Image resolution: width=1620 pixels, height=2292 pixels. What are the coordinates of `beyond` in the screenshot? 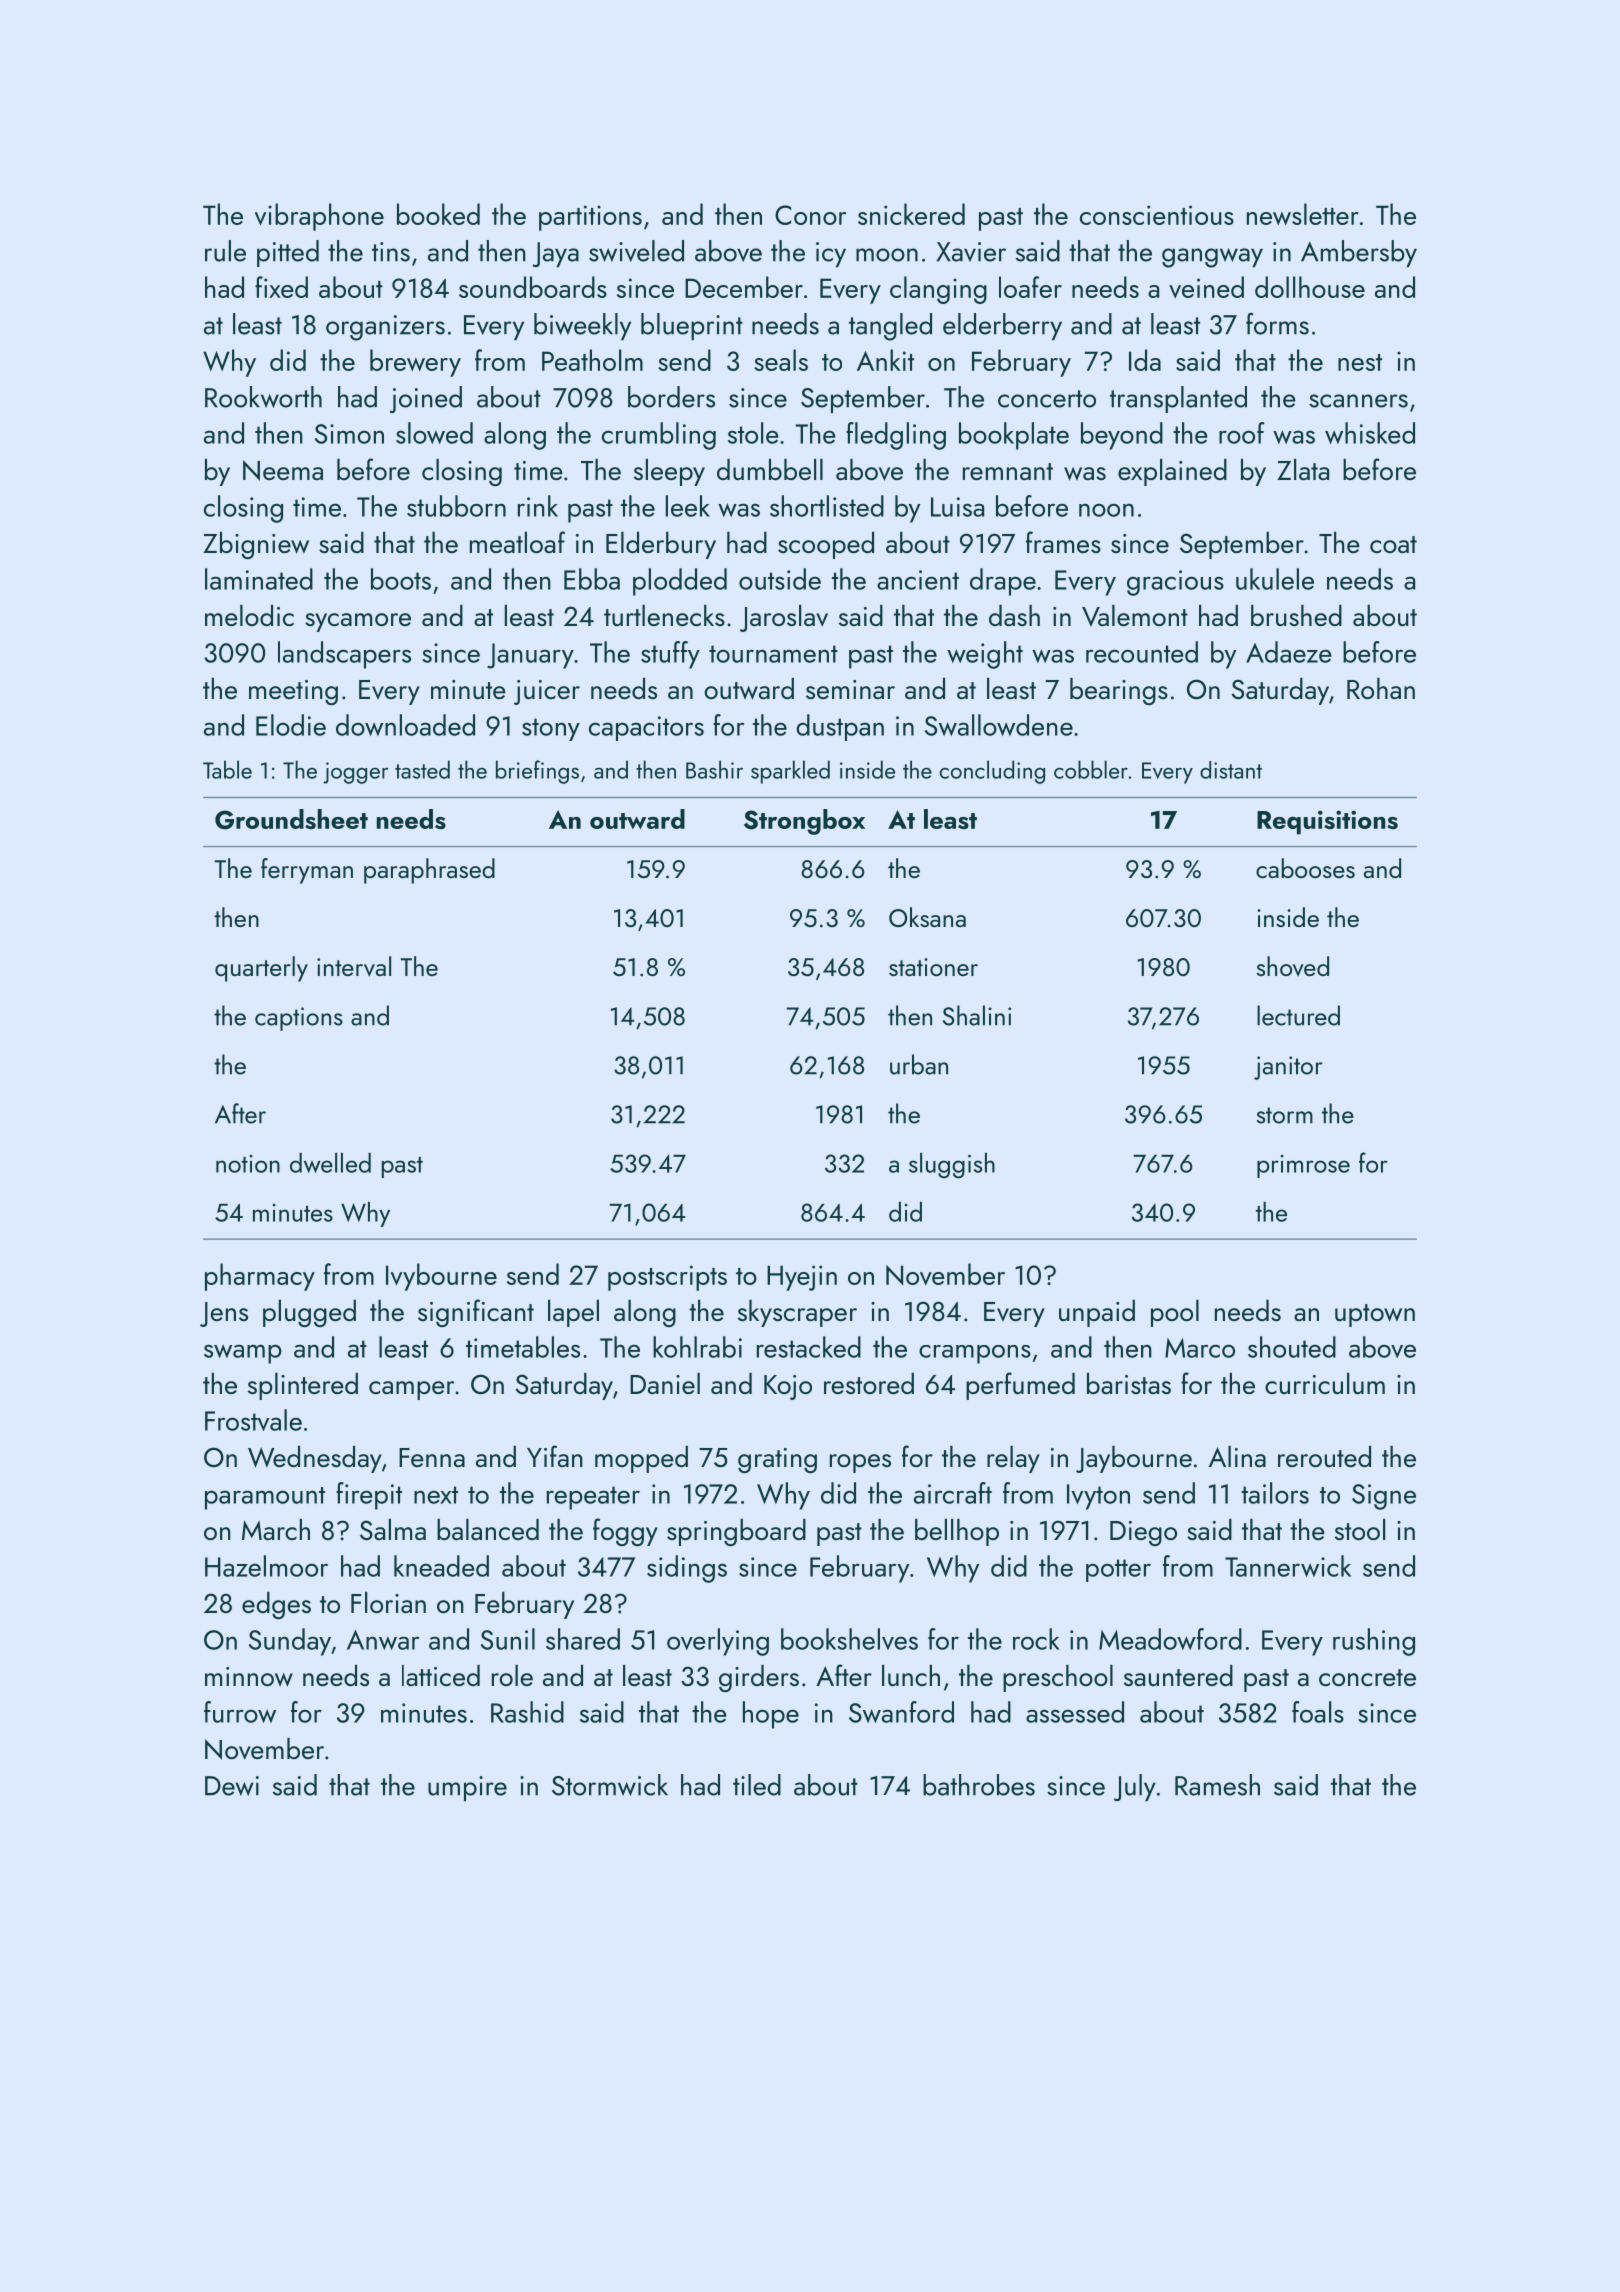 It's located at (1122, 436).
